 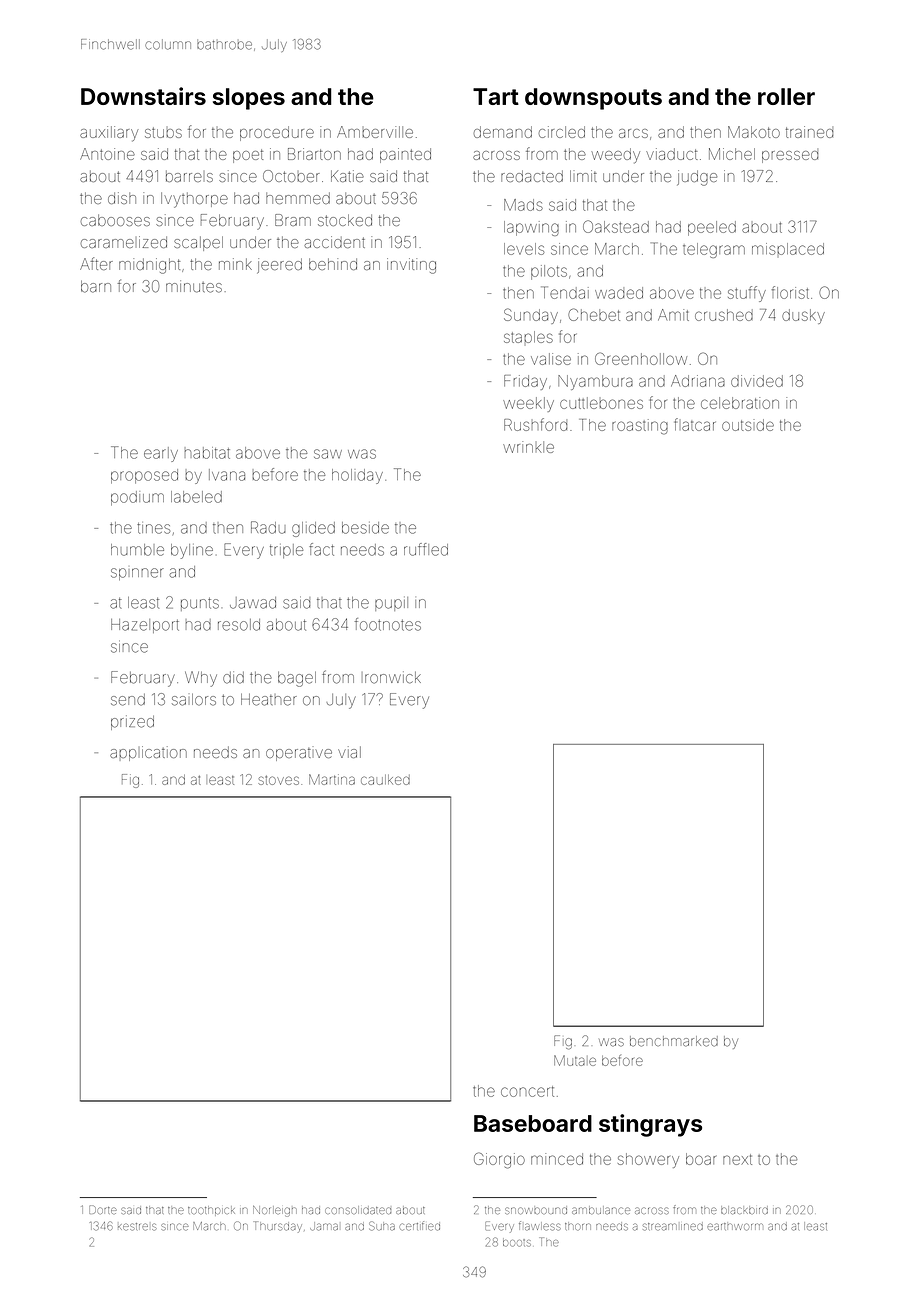 What do you see at coordinates (496, 96) in the screenshot?
I see `Tart` at bounding box center [496, 96].
